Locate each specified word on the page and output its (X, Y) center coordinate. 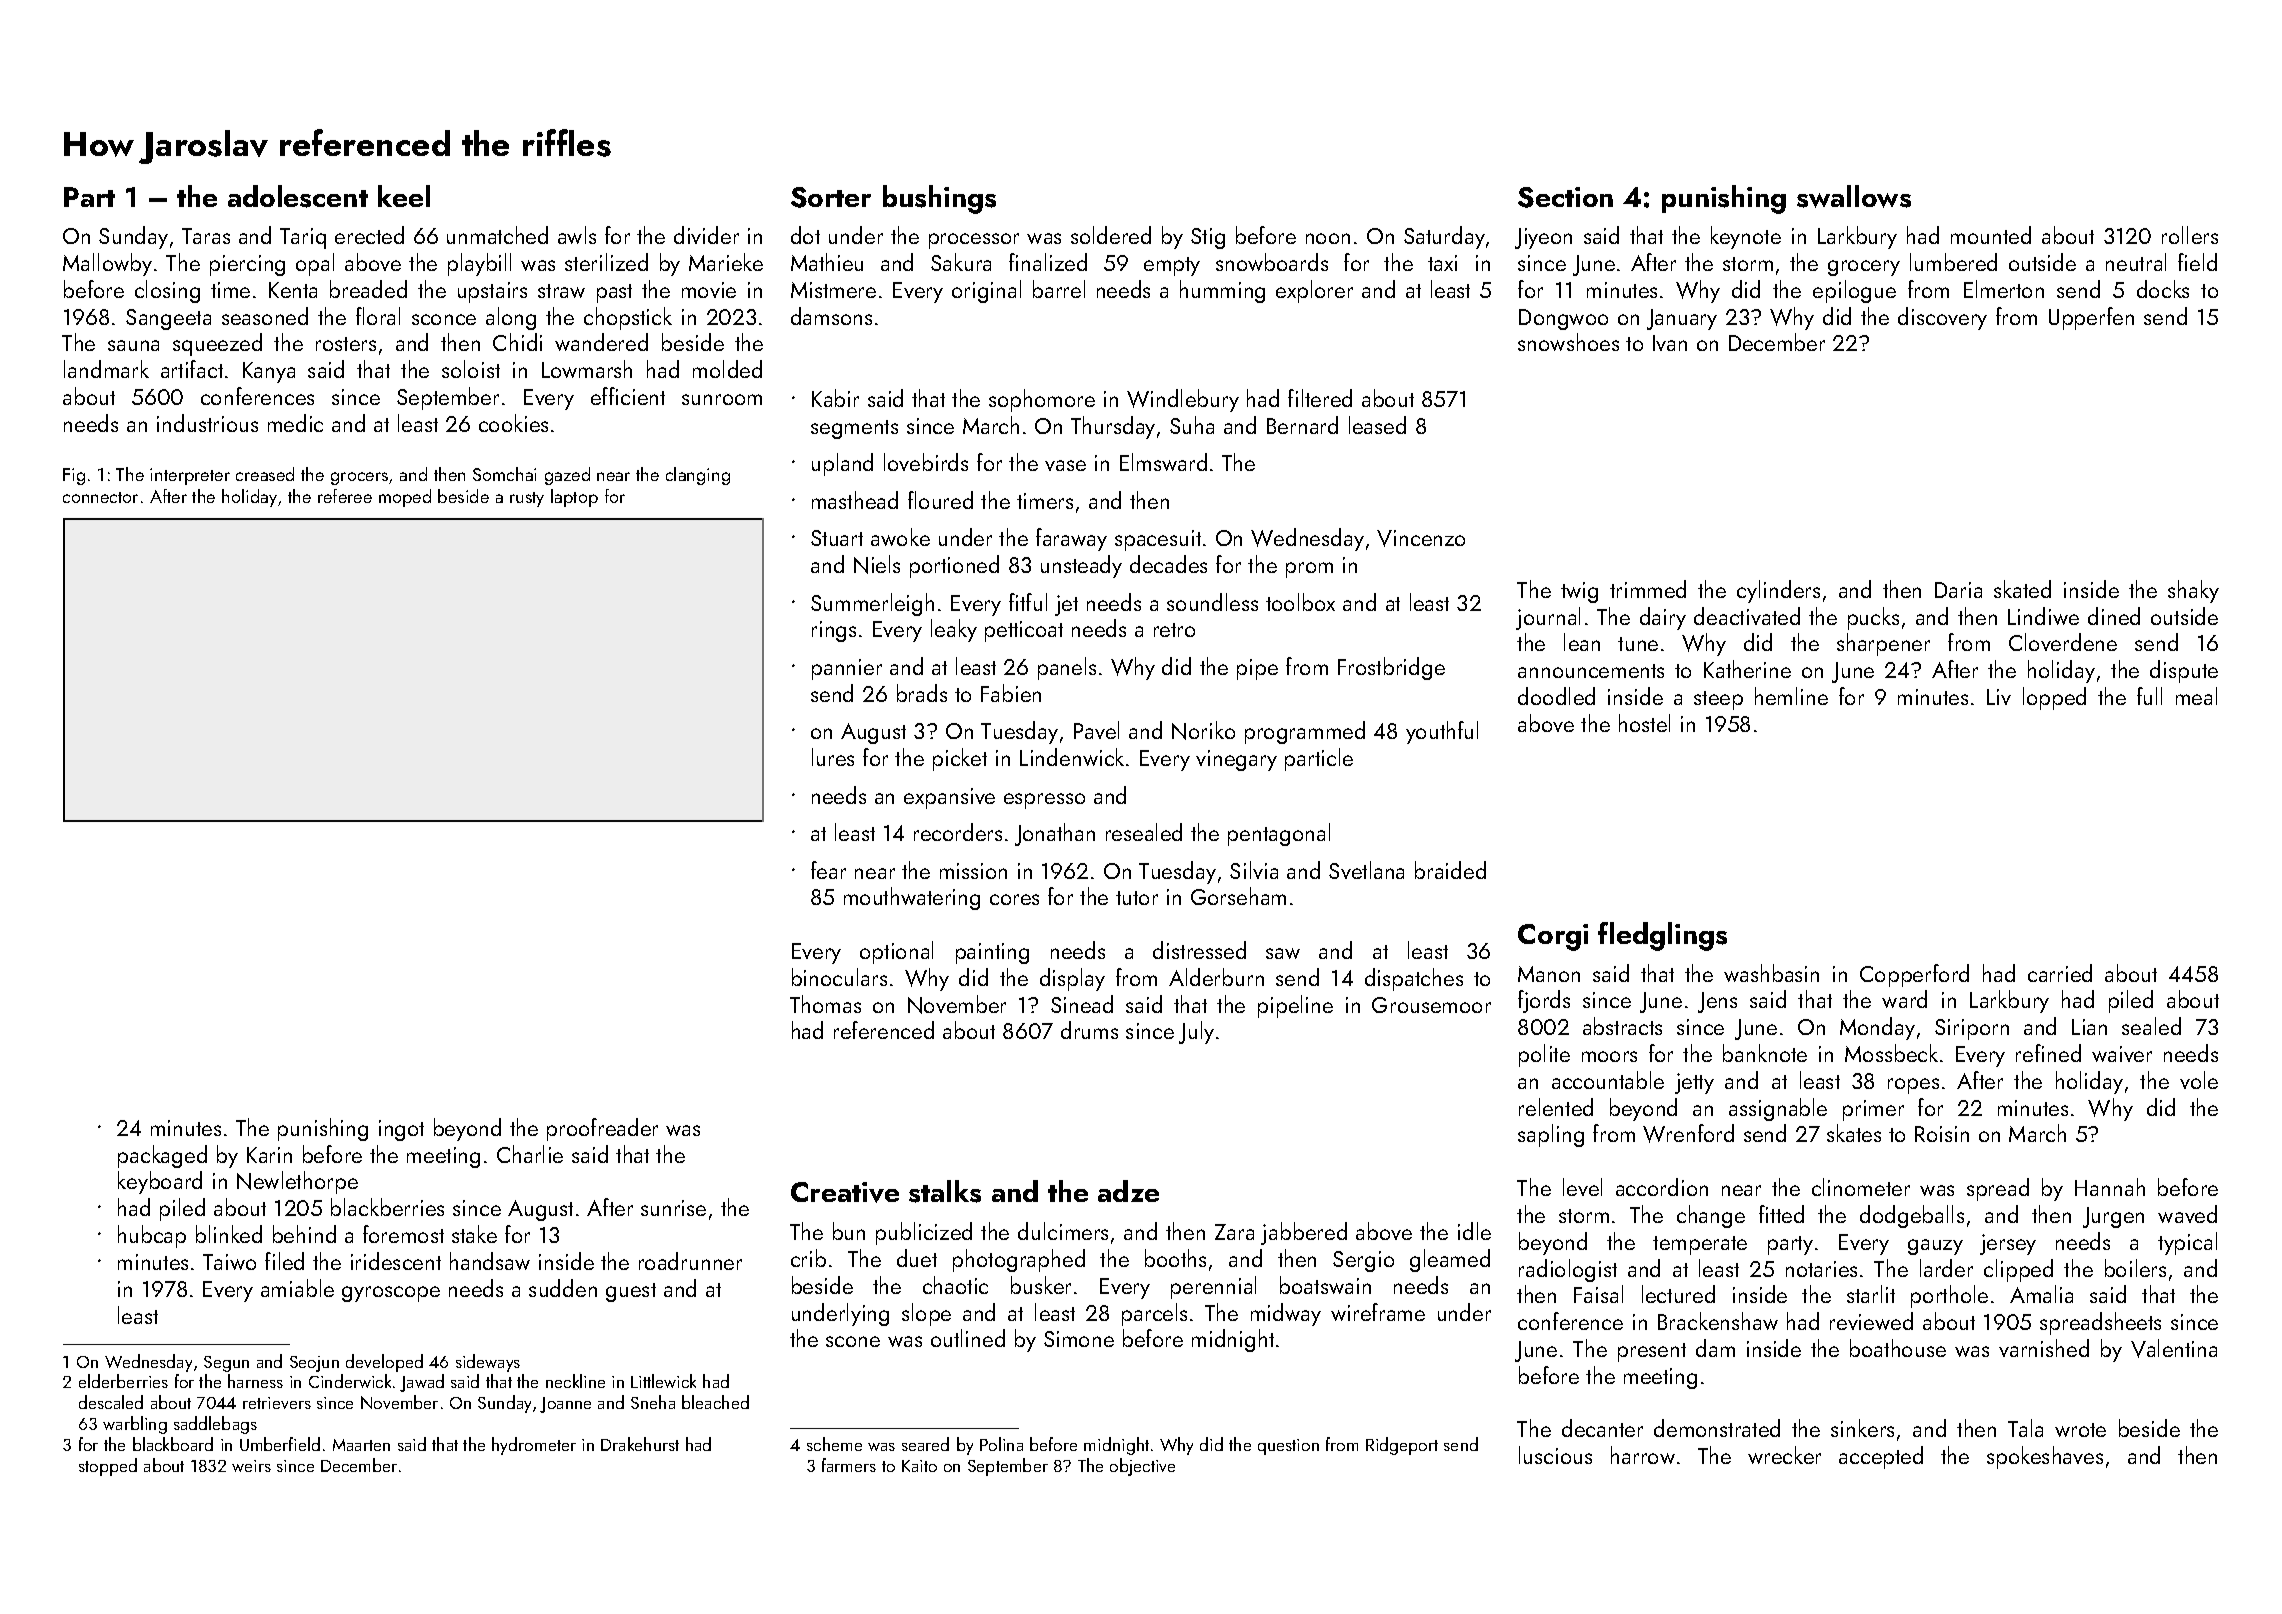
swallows (1854, 196)
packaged (162, 1156)
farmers (849, 1465)
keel (404, 196)
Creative (845, 1192)
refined (2048, 1053)
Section (1565, 197)
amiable (297, 1288)
